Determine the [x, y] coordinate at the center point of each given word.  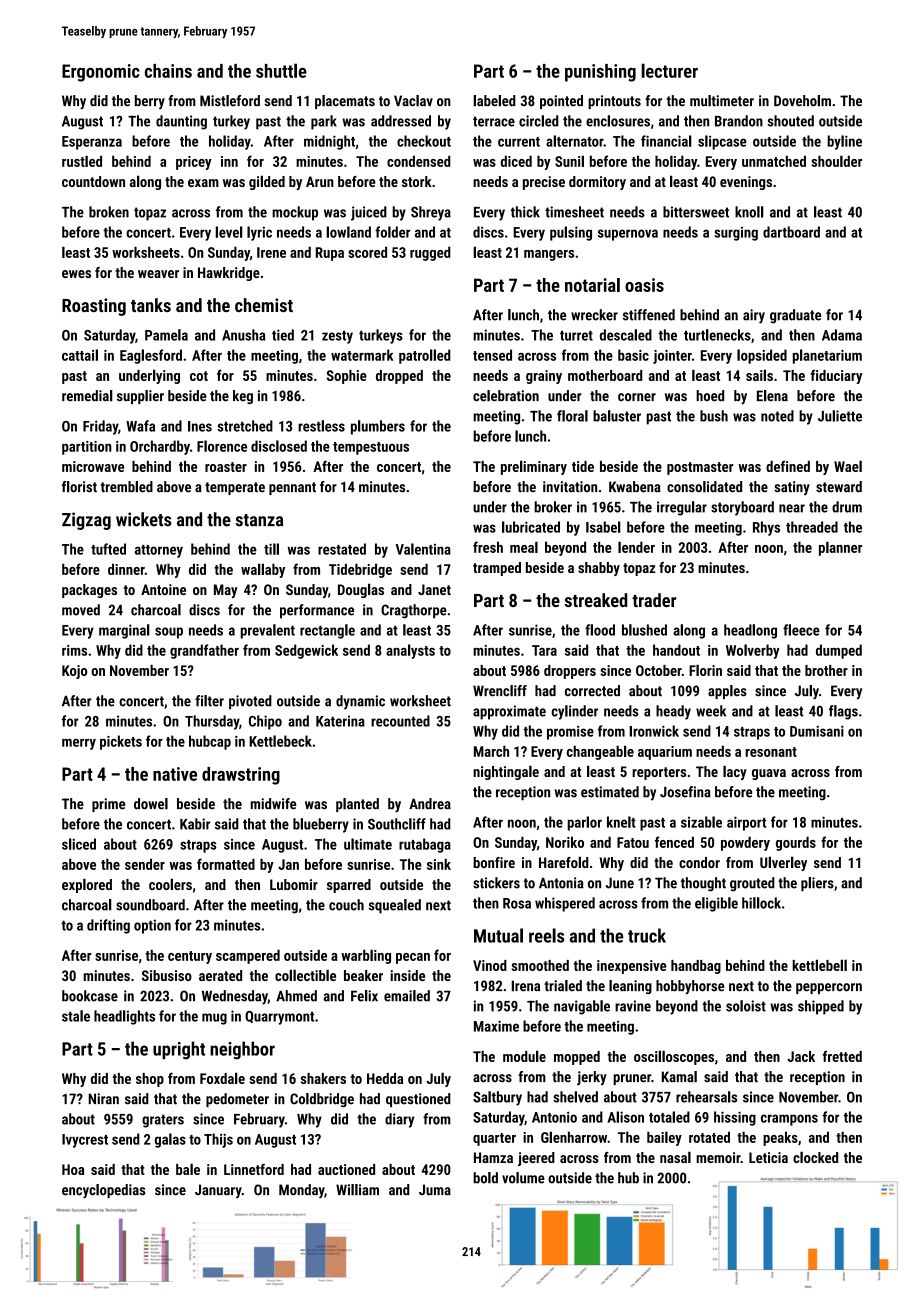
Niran [103, 1098]
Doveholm [802, 101]
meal [524, 547]
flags [843, 712]
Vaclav [413, 101]
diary [399, 1120]
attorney [159, 551]
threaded [812, 527]
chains [168, 71]
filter [209, 701]
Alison [625, 1117]
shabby [599, 569]
